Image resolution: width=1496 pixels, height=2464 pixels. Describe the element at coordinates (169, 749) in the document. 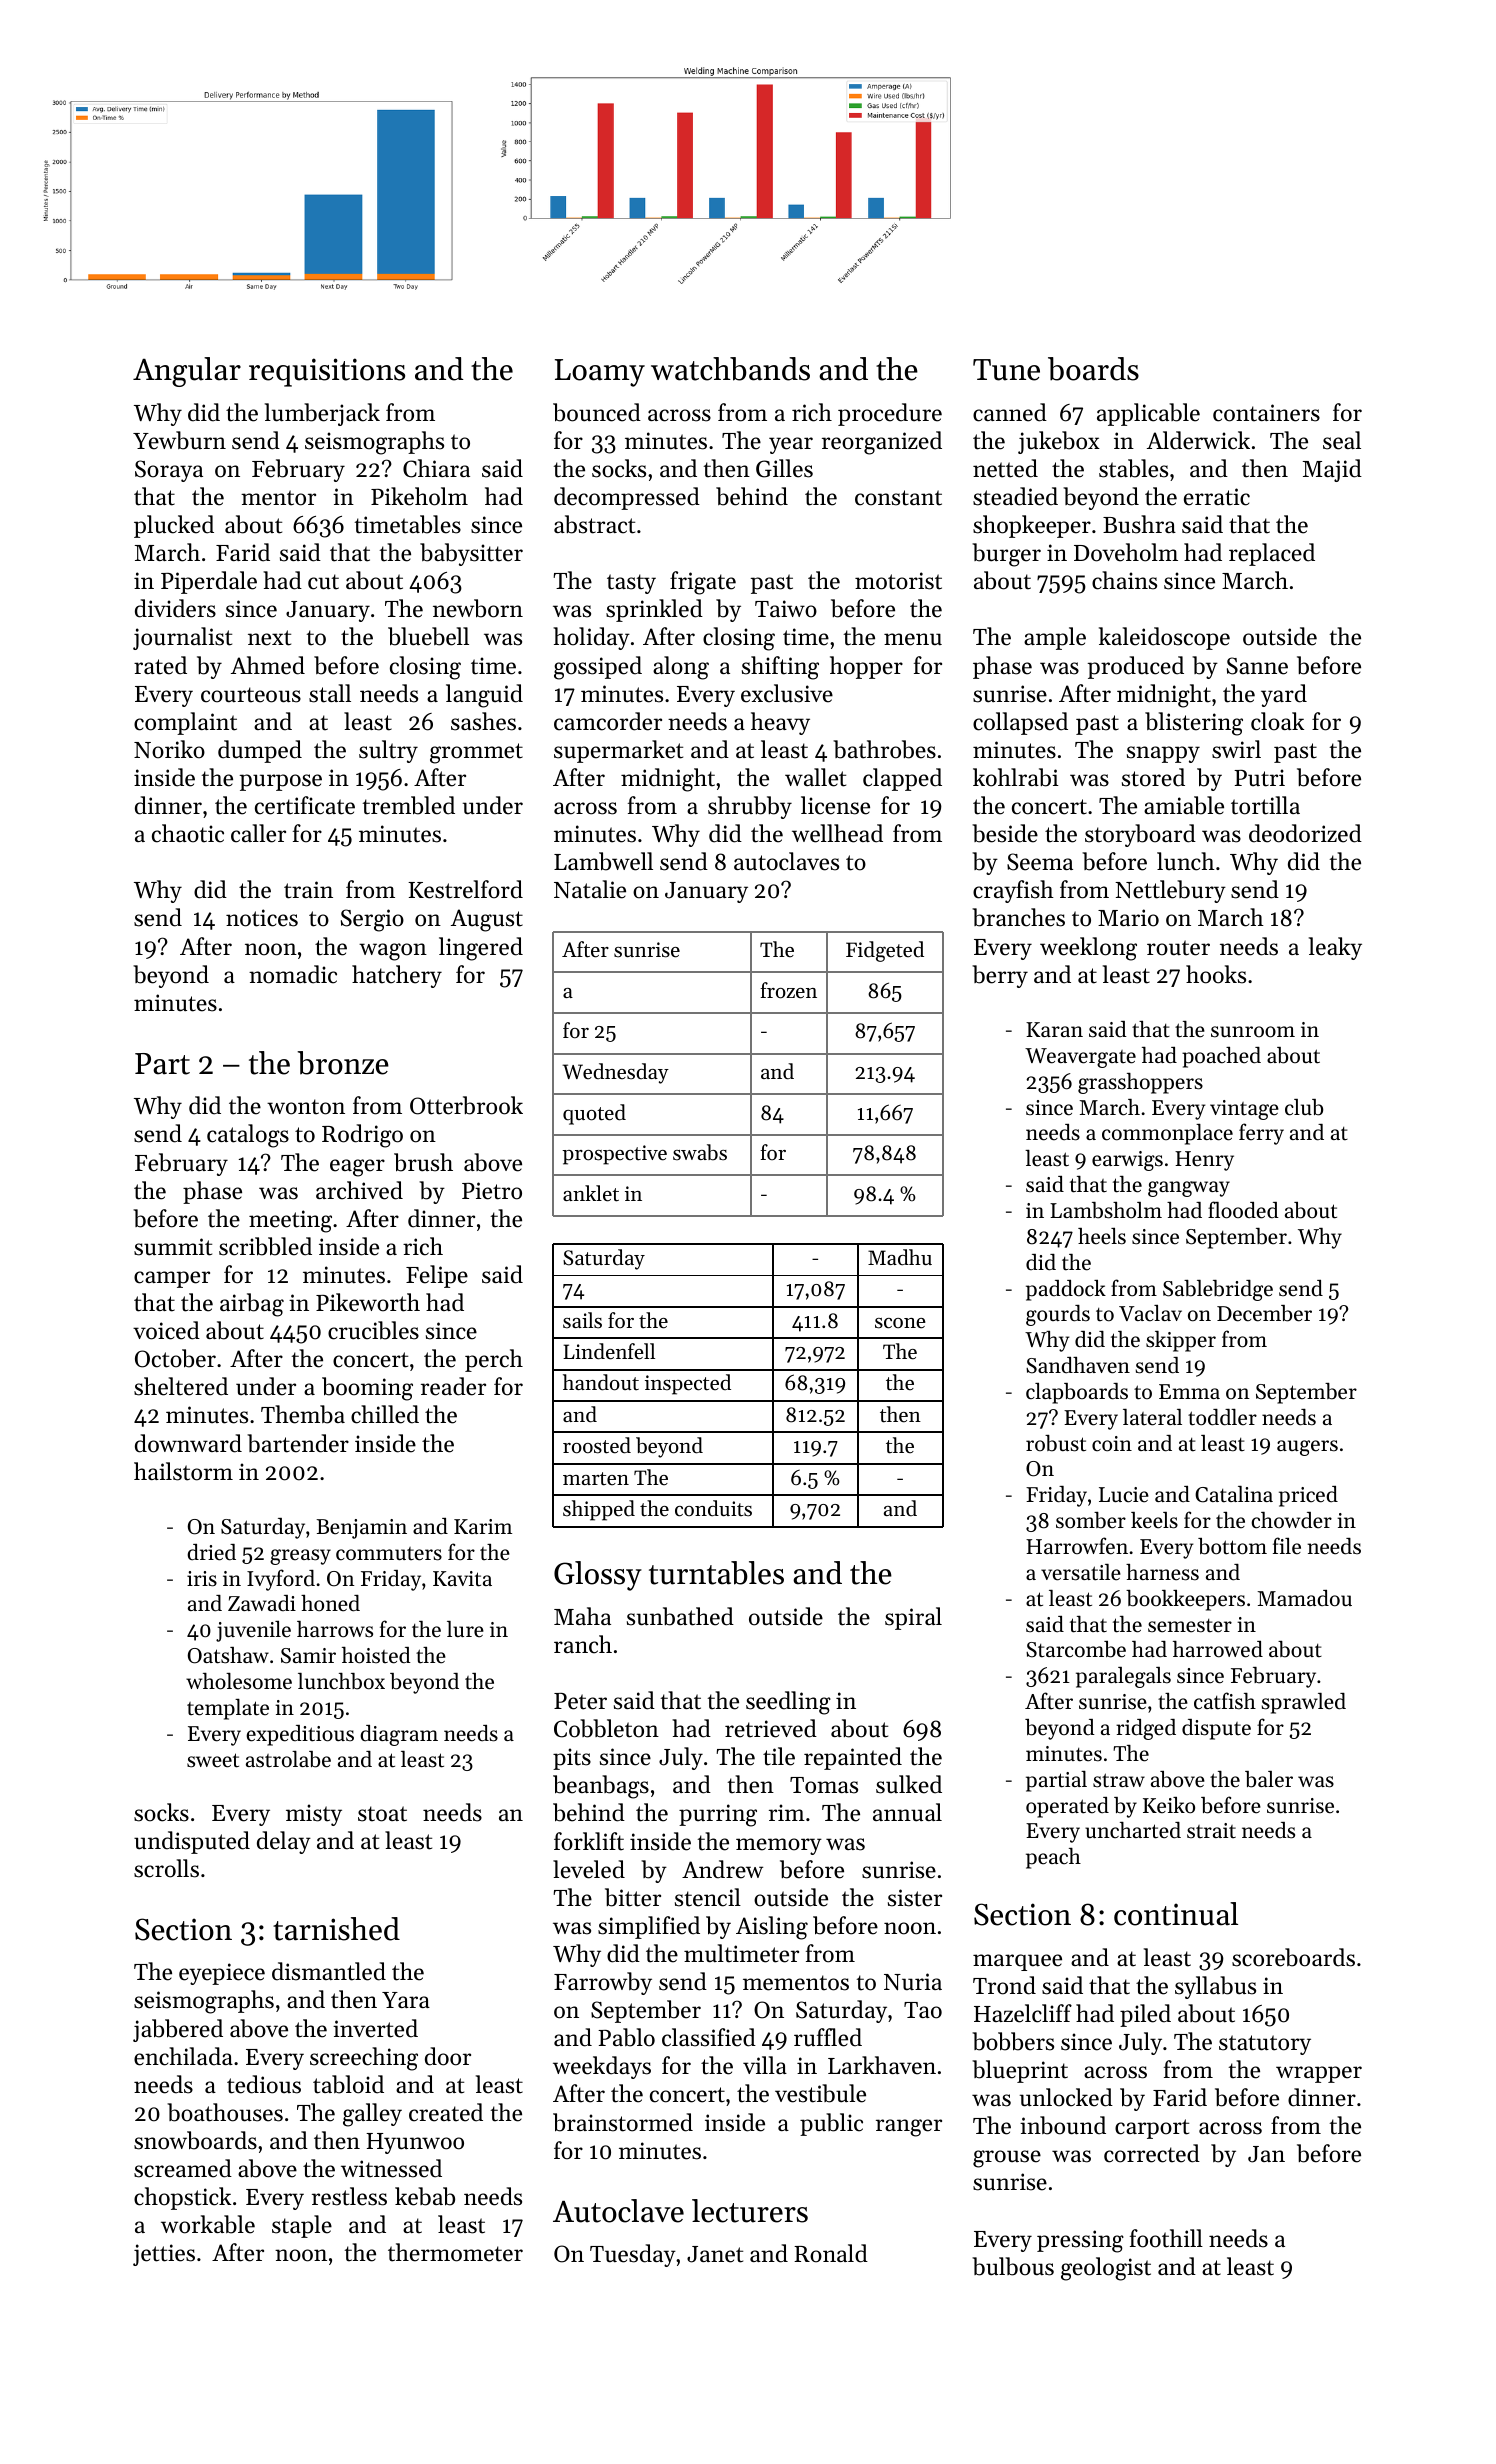

I see `Noriko` at that location.
